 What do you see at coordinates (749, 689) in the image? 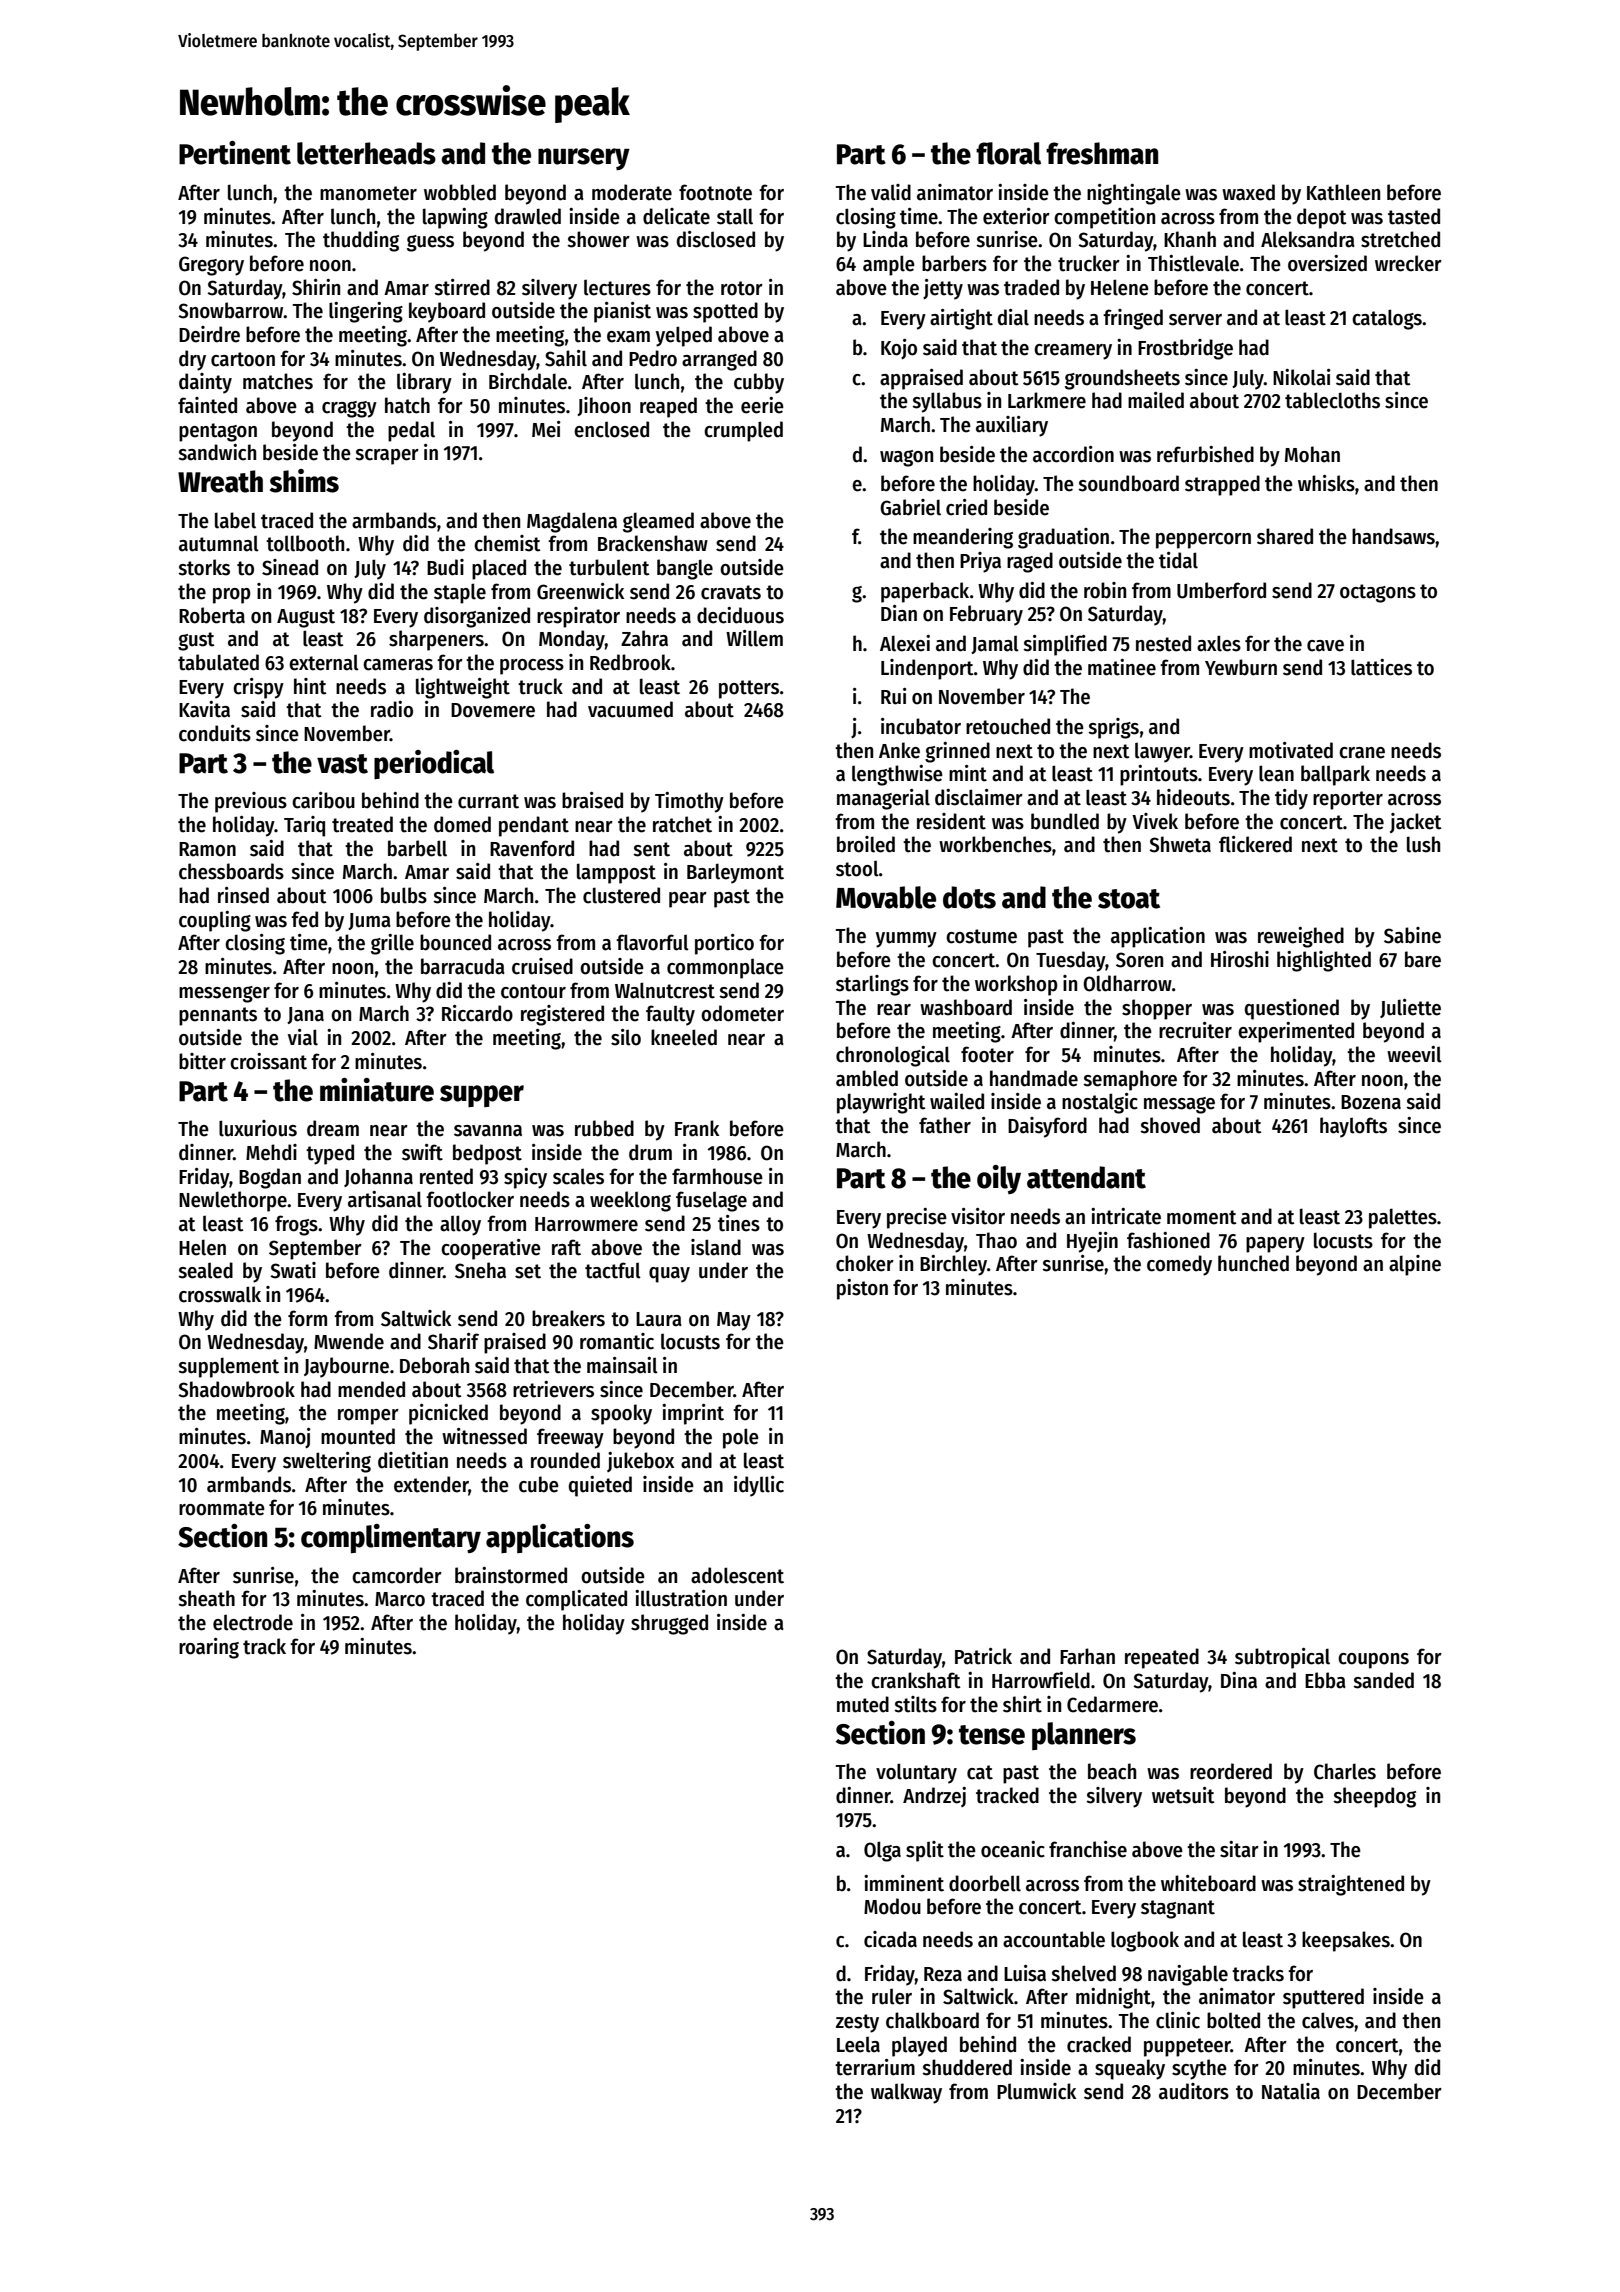
I see `potters` at bounding box center [749, 689].
